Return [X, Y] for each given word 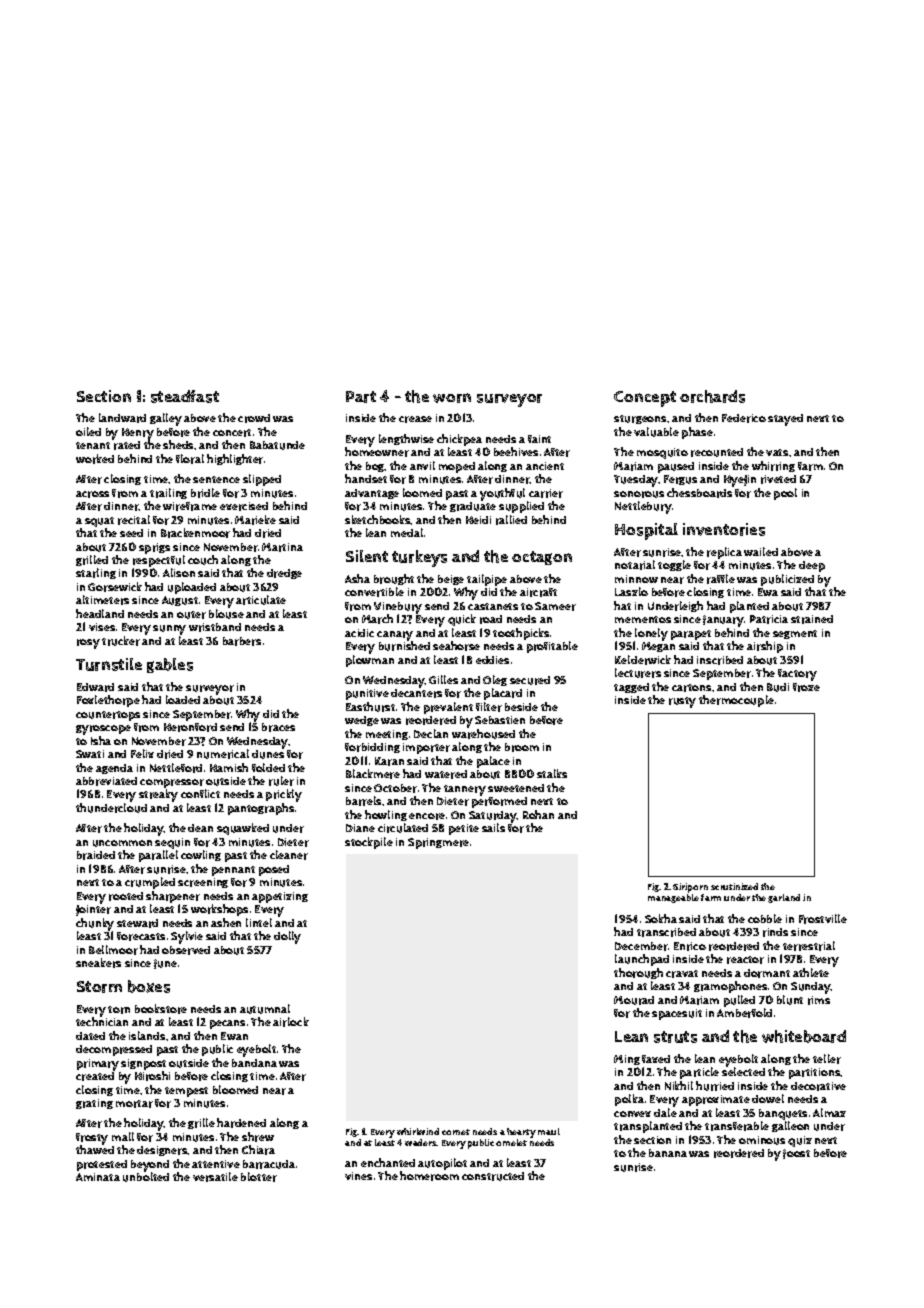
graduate [473, 507]
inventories [724, 529]
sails [493, 827]
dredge [284, 574]
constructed [493, 1176]
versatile [215, 1177]
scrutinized [734, 886]
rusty [682, 702]
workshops [219, 910]
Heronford [190, 727]
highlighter [235, 459]
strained [812, 619]
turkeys [419, 558]
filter [489, 707]
